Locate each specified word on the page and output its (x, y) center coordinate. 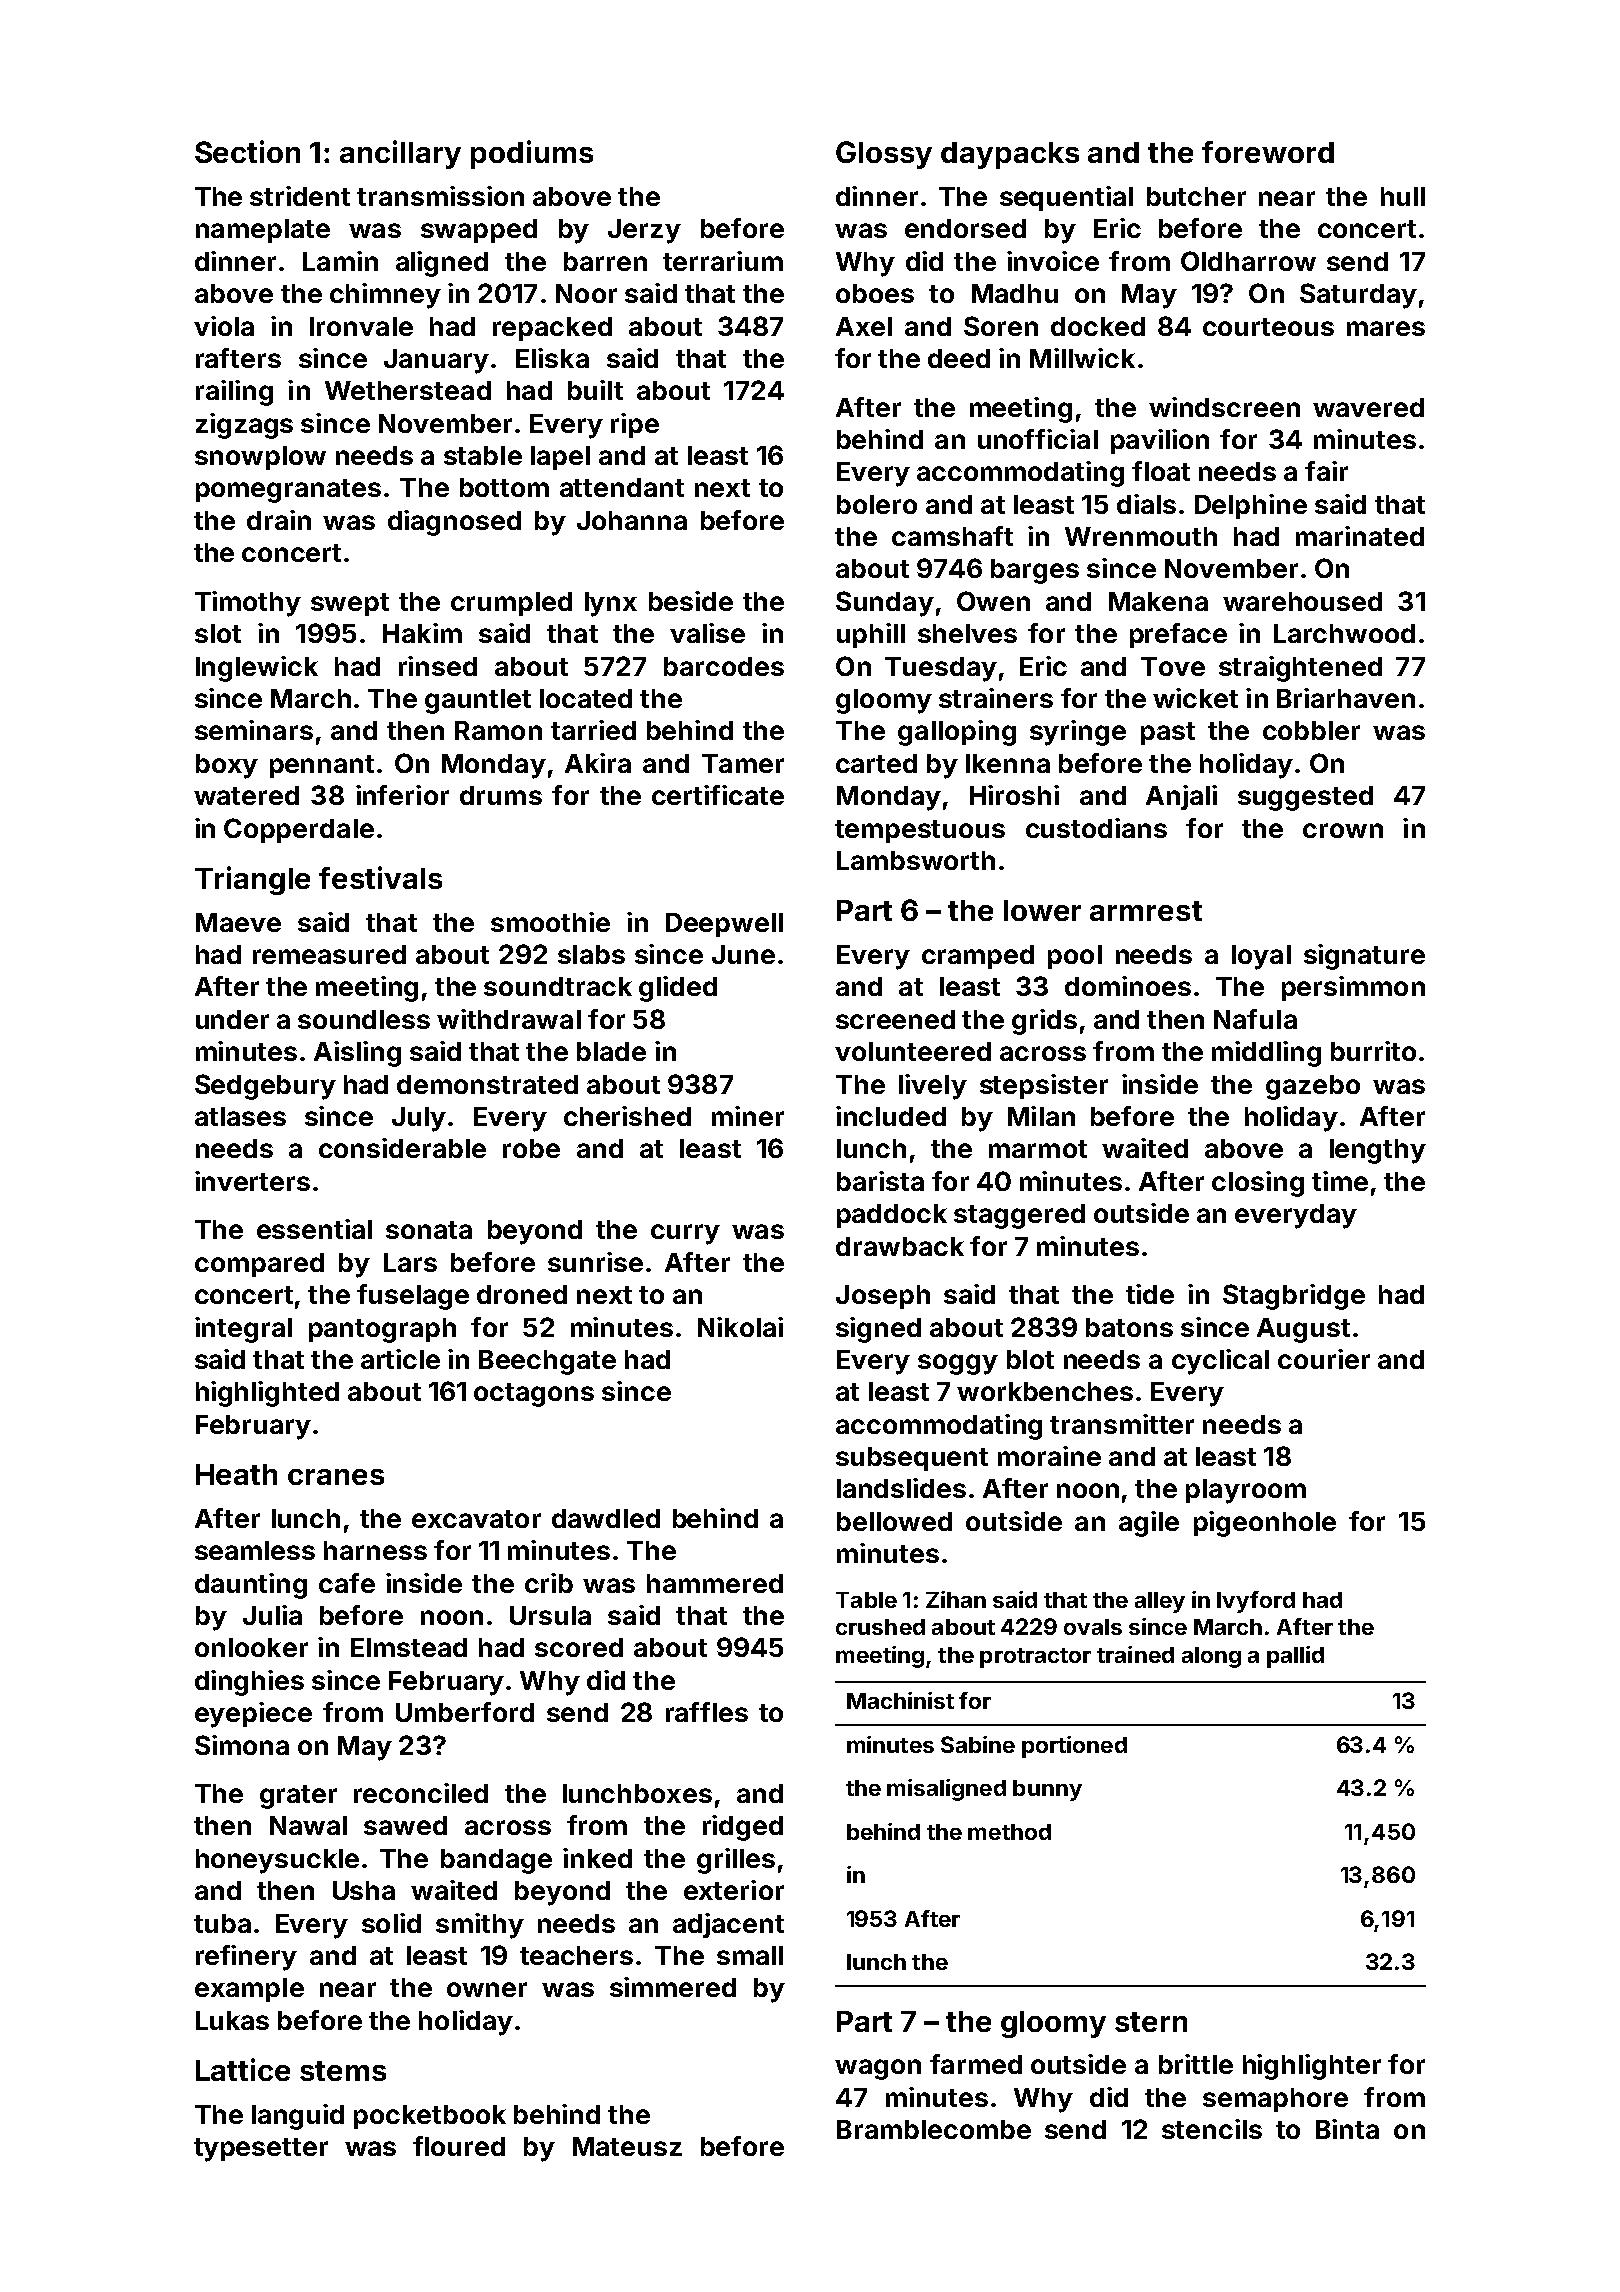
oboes (875, 293)
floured (459, 2146)
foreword (1268, 152)
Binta (1347, 2129)
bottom (504, 487)
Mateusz (627, 2146)
